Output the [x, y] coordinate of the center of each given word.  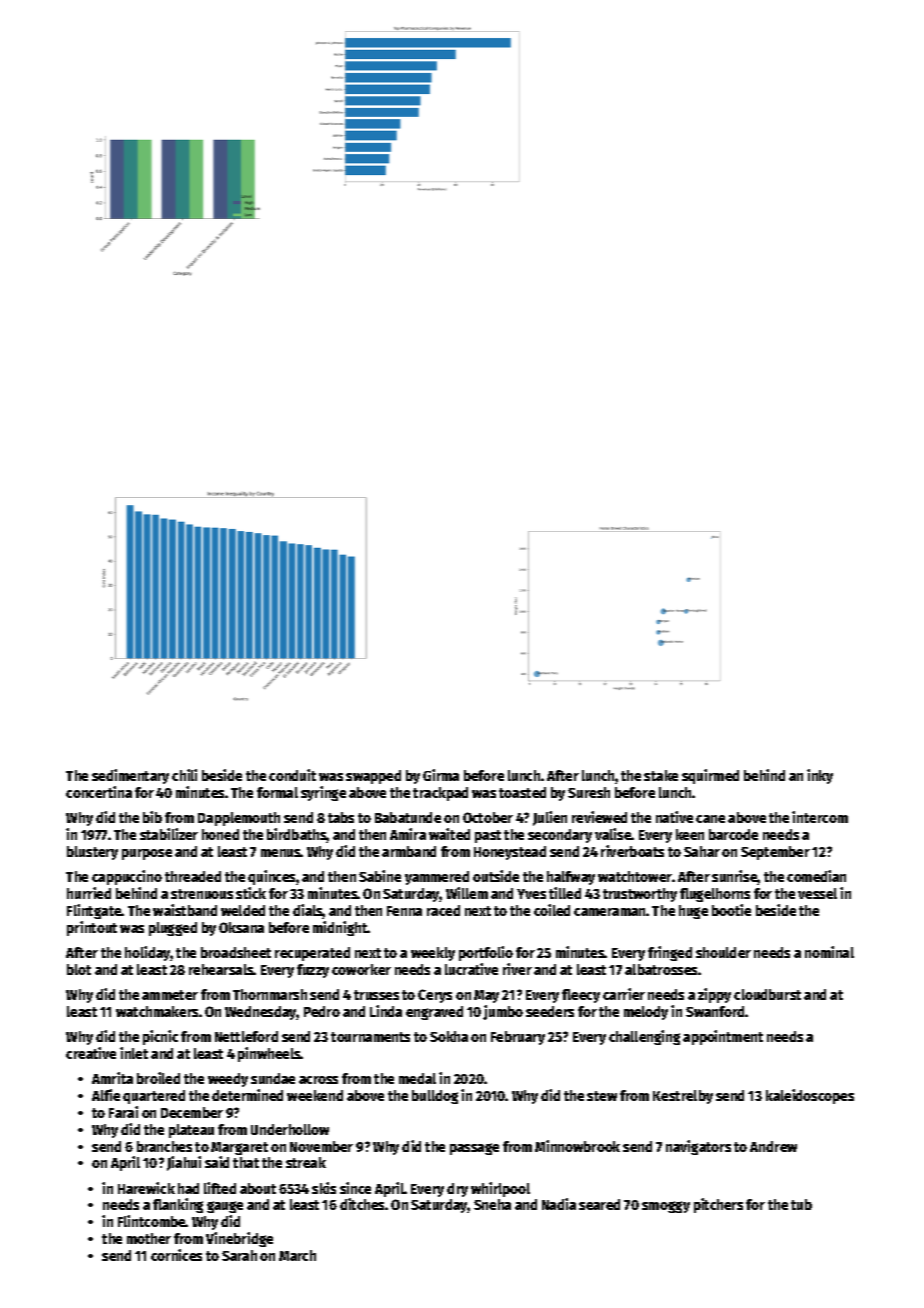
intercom [820, 817]
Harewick [146, 1188]
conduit [292, 775]
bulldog [435, 1097]
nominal [829, 952]
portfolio [486, 953]
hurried [89, 893]
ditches [363, 1204]
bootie [731, 910]
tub [801, 1204]
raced [443, 910]
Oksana [241, 927]
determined [247, 1095]
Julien [550, 818]
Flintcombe [152, 1221]
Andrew [773, 1146]
